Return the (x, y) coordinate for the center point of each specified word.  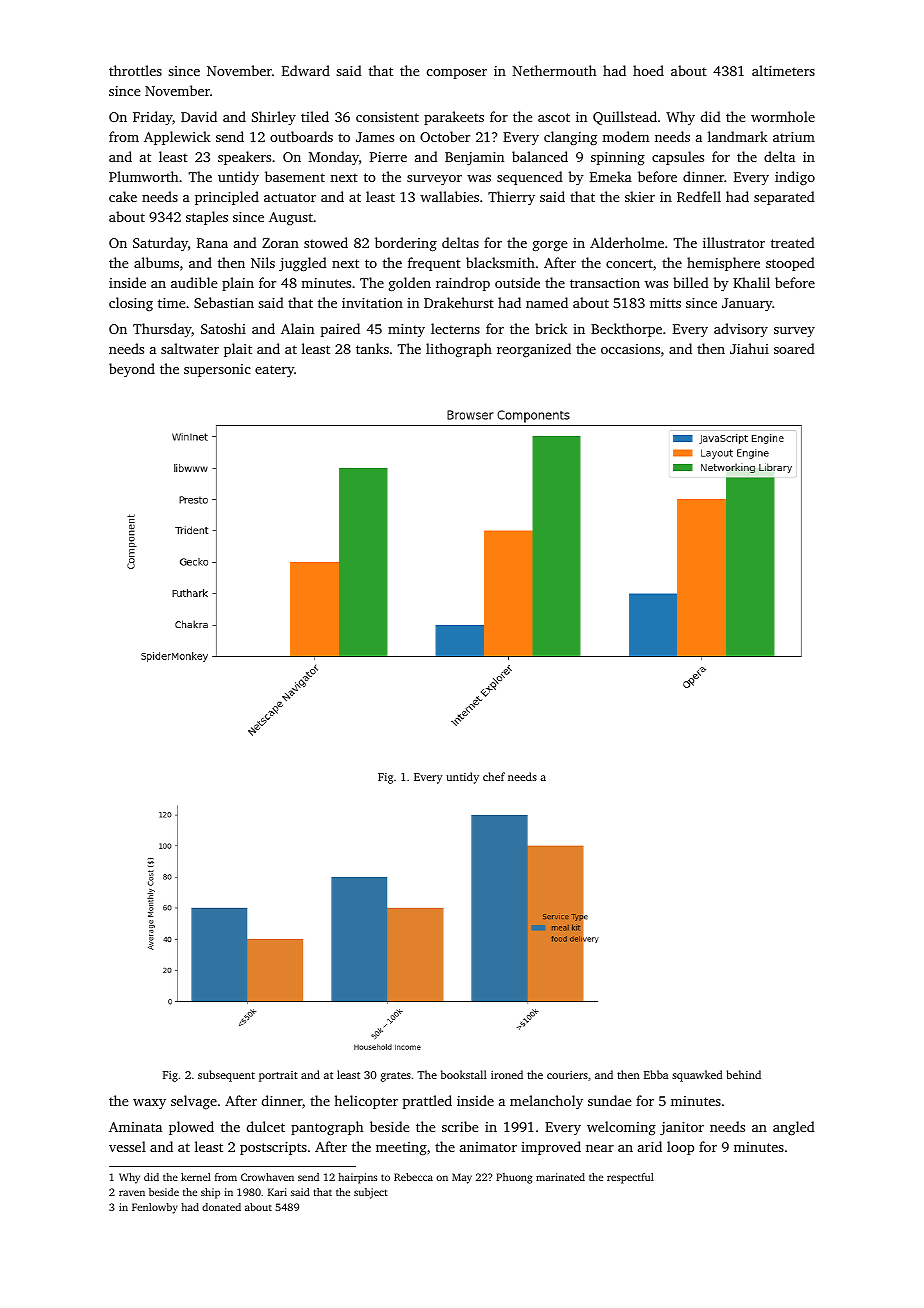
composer (457, 74)
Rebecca (413, 1177)
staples (207, 218)
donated (221, 1207)
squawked (697, 1076)
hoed (648, 70)
